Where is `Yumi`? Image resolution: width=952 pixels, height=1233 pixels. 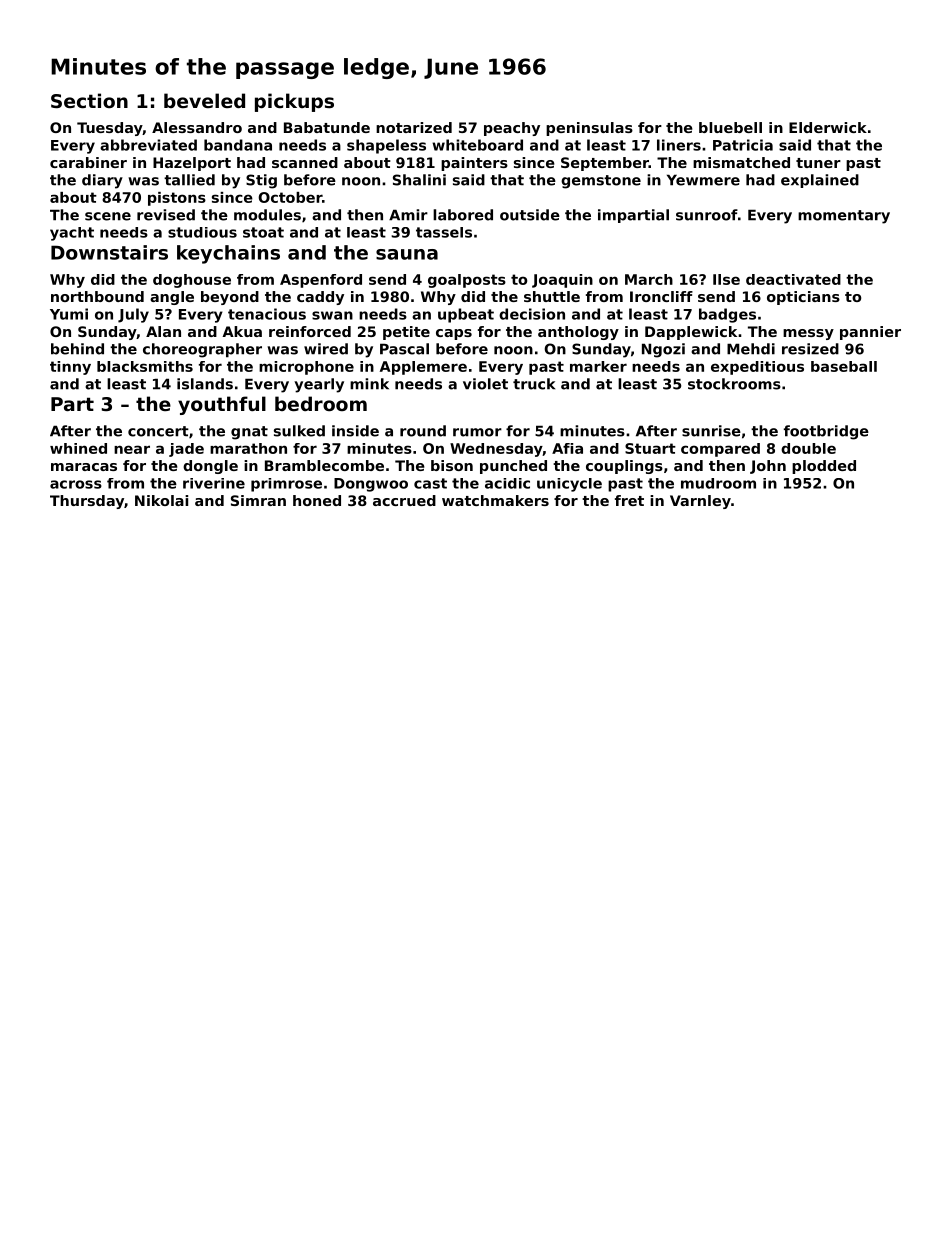
Yumi is located at coordinates (69, 314).
